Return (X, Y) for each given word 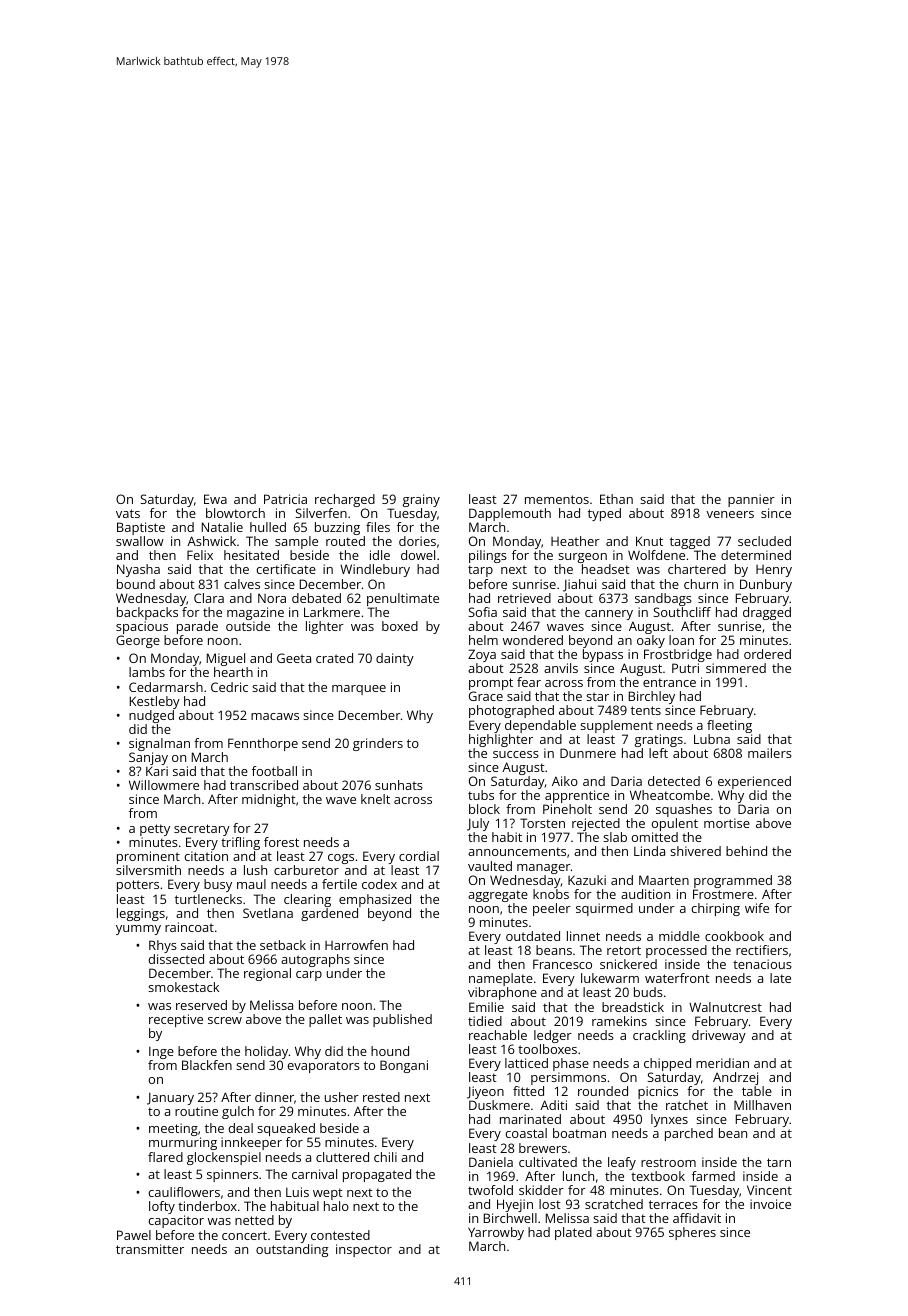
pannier (751, 500)
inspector (364, 1250)
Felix (200, 555)
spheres (692, 1233)
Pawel (134, 1235)
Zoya (482, 655)
